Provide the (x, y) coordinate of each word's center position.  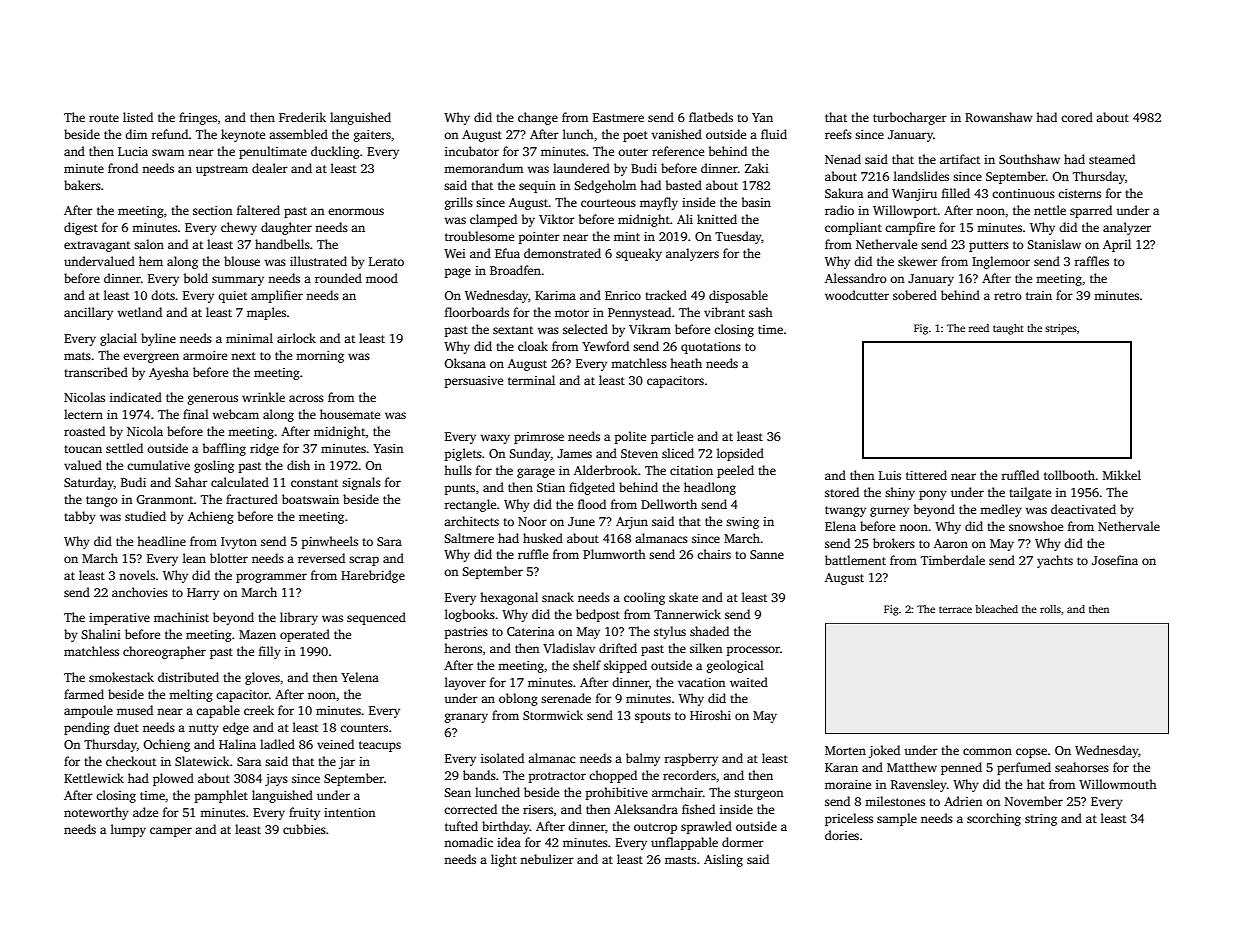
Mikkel (1122, 475)
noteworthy (96, 813)
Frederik (302, 117)
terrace (955, 609)
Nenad (843, 159)
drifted (618, 648)
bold (196, 278)
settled (124, 448)
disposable (738, 296)
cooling (644, 598)
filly (270, 652)
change (538, 118)
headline (161, 541)
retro (1008, 296)
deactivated (1083, 509)
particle (672, 437)
